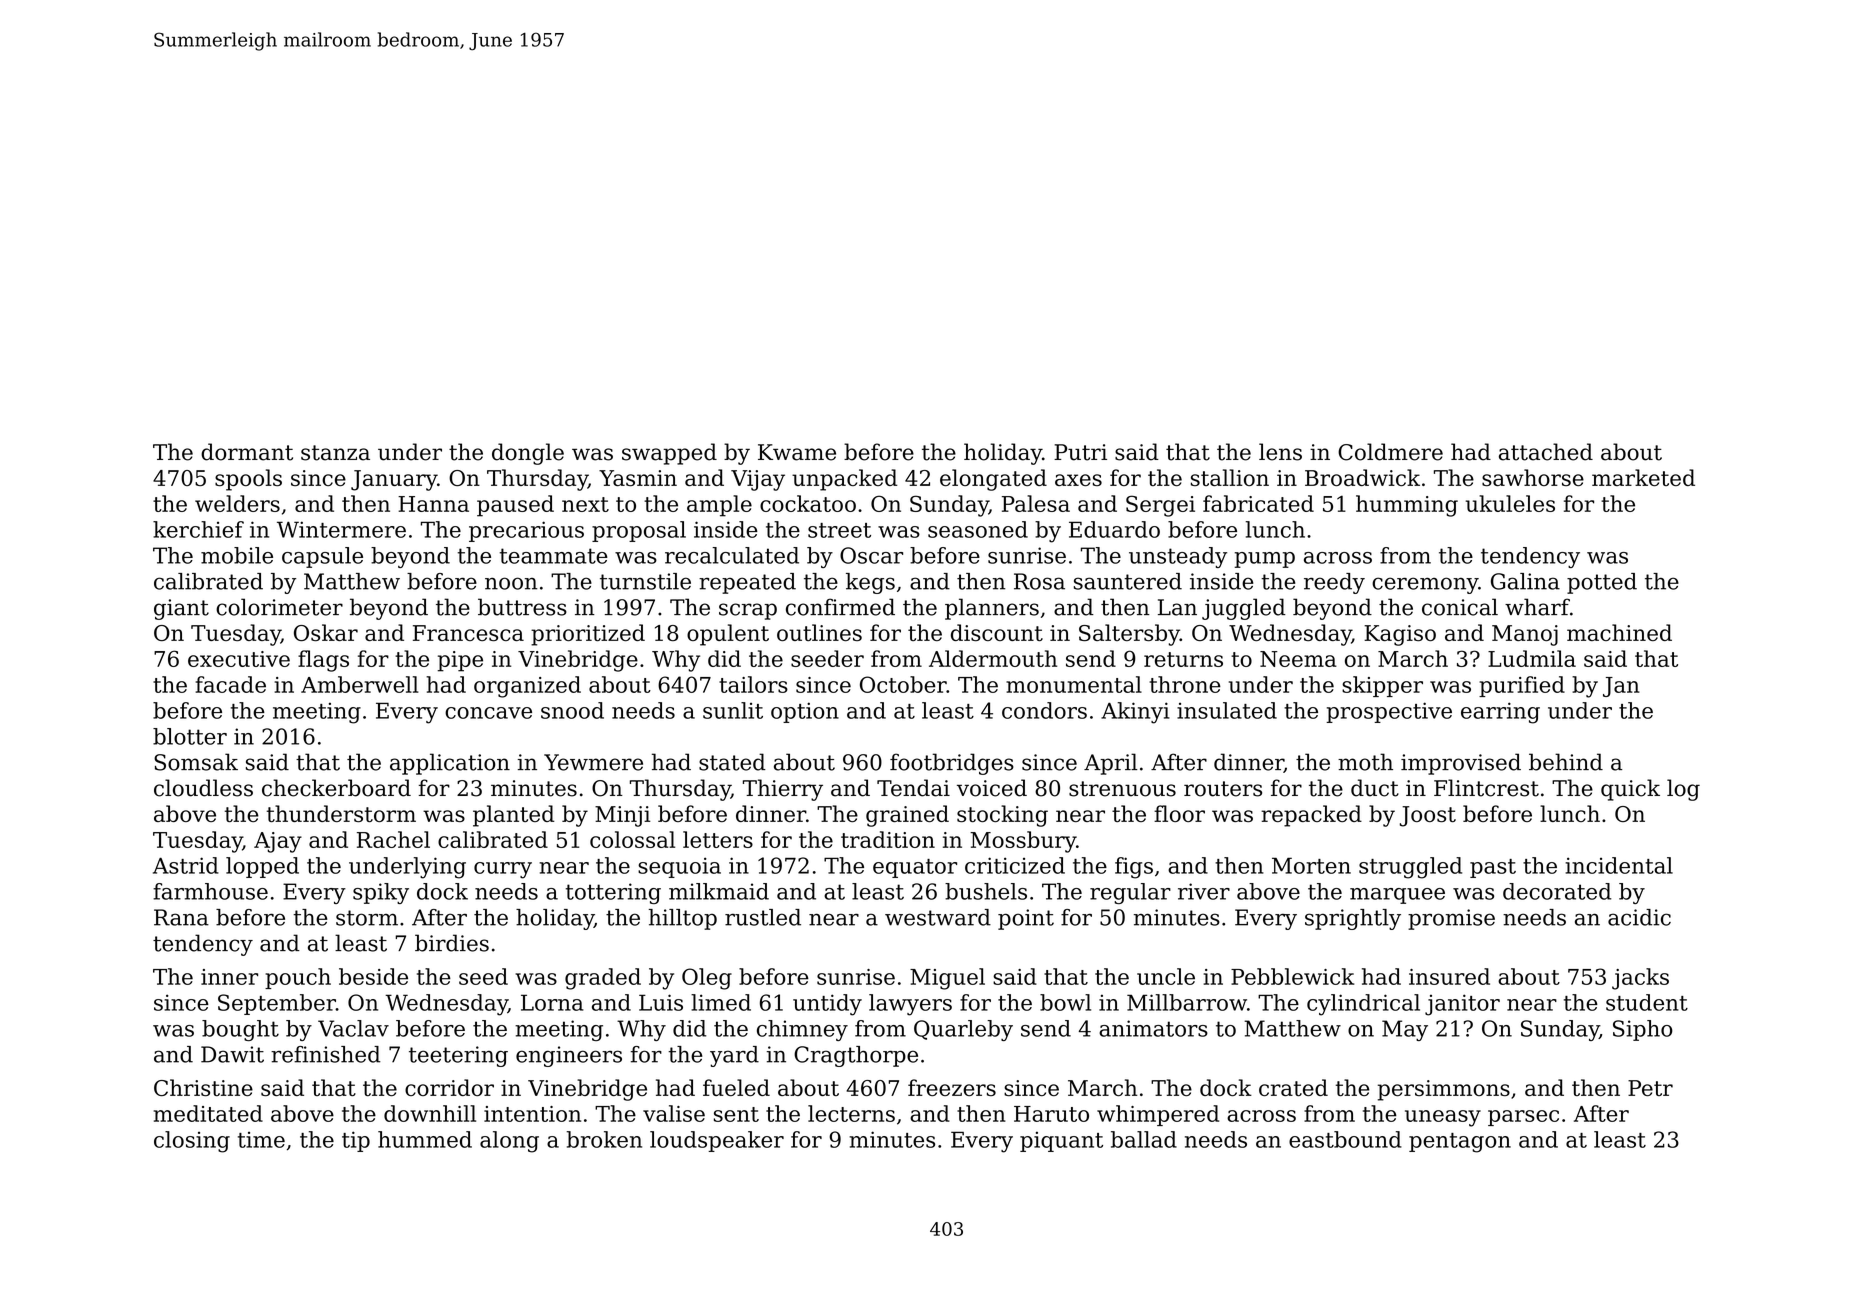  Describe the element at coordinates (1065, 1002) in the screenshot. I see `bowl` at that location.
